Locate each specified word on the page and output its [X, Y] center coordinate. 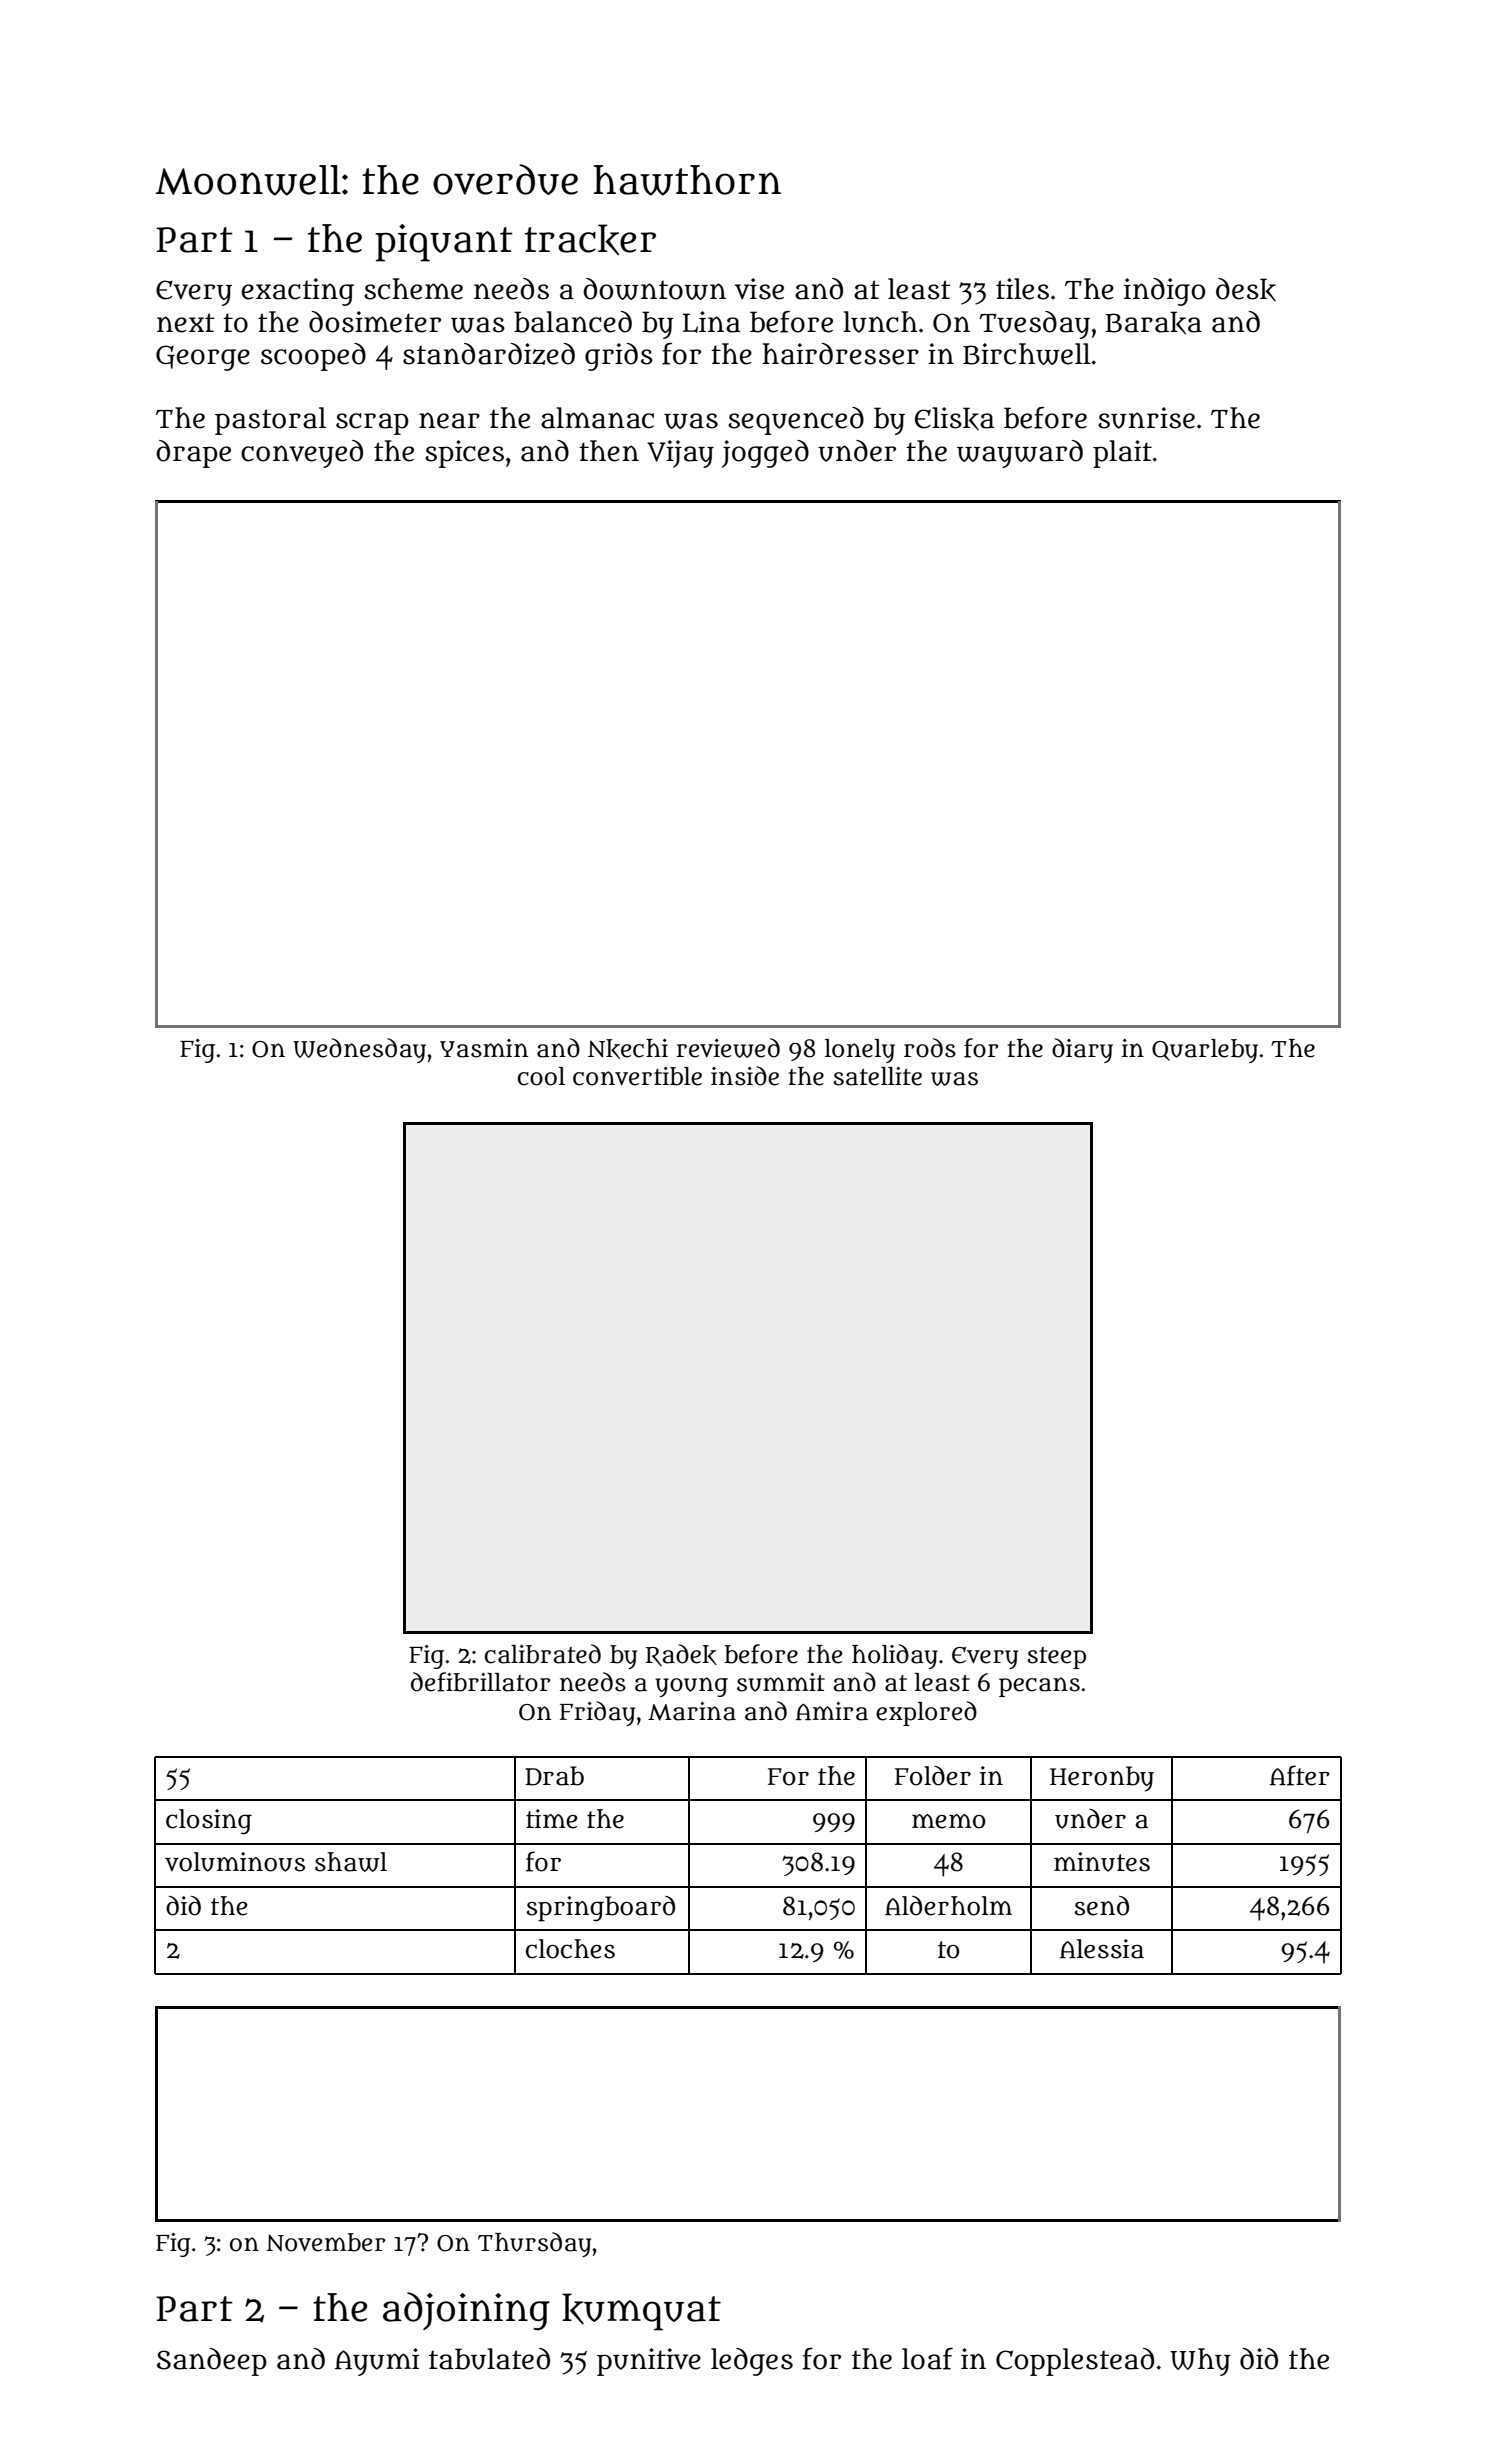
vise [759, 289]
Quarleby [1205, 1051]
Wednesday [359, 1050]
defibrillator [480, 1682]
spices [464, 454]
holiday [895, 1656]
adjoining [466, 2311]
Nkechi [628, 1049]
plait [1122, 454]
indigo [1164, 292]
